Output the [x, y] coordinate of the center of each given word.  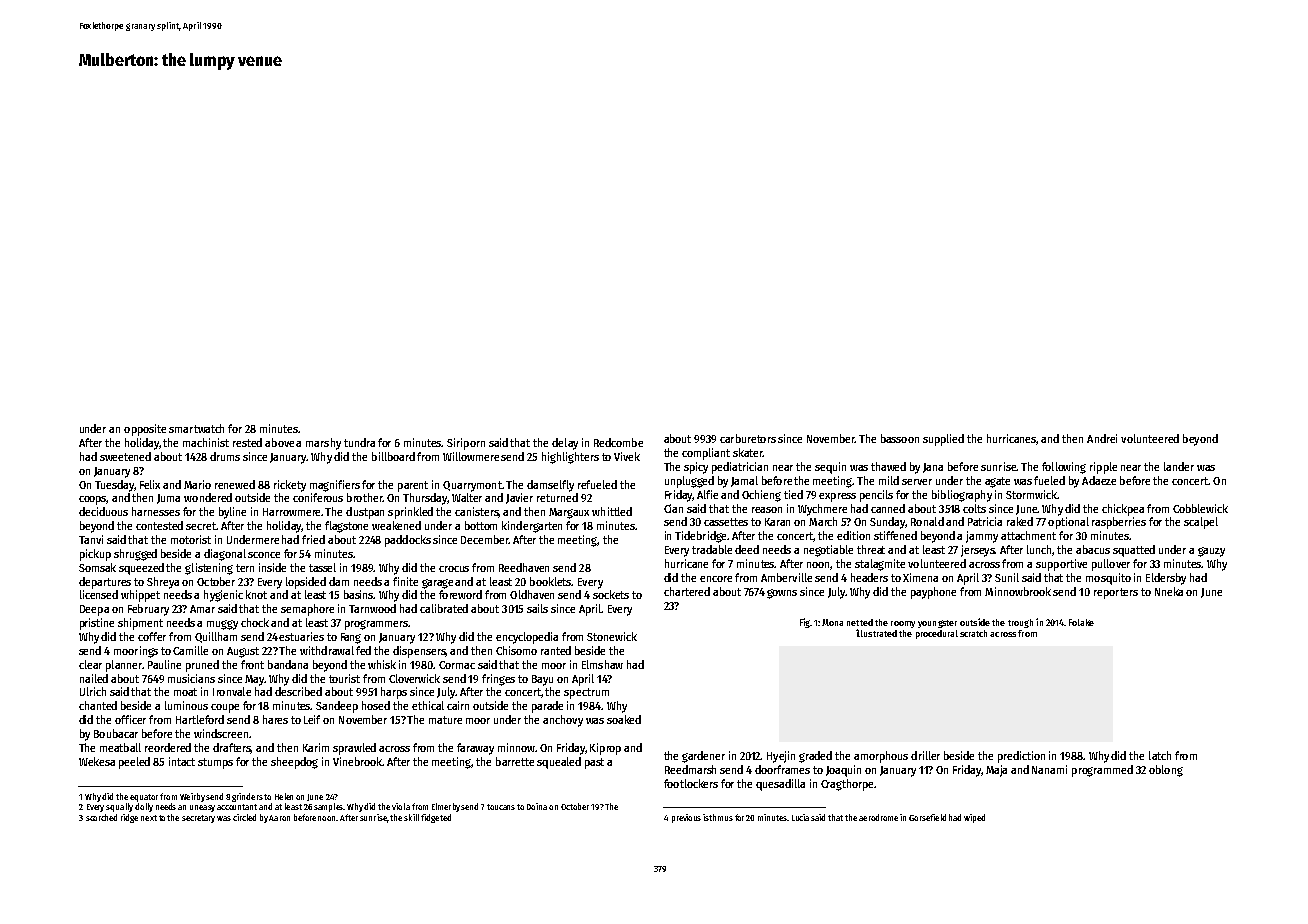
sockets [611, 594]
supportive [1061, 565]
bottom [481, 525]
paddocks [408, 541]
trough [1020, 623]
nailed [94, 678]
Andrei [1102, 438]
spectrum [586, 693]
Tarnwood [372, 608]
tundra [359, 442]
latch [1160, 755]
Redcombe [618, 442]
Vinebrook [357, 761]
